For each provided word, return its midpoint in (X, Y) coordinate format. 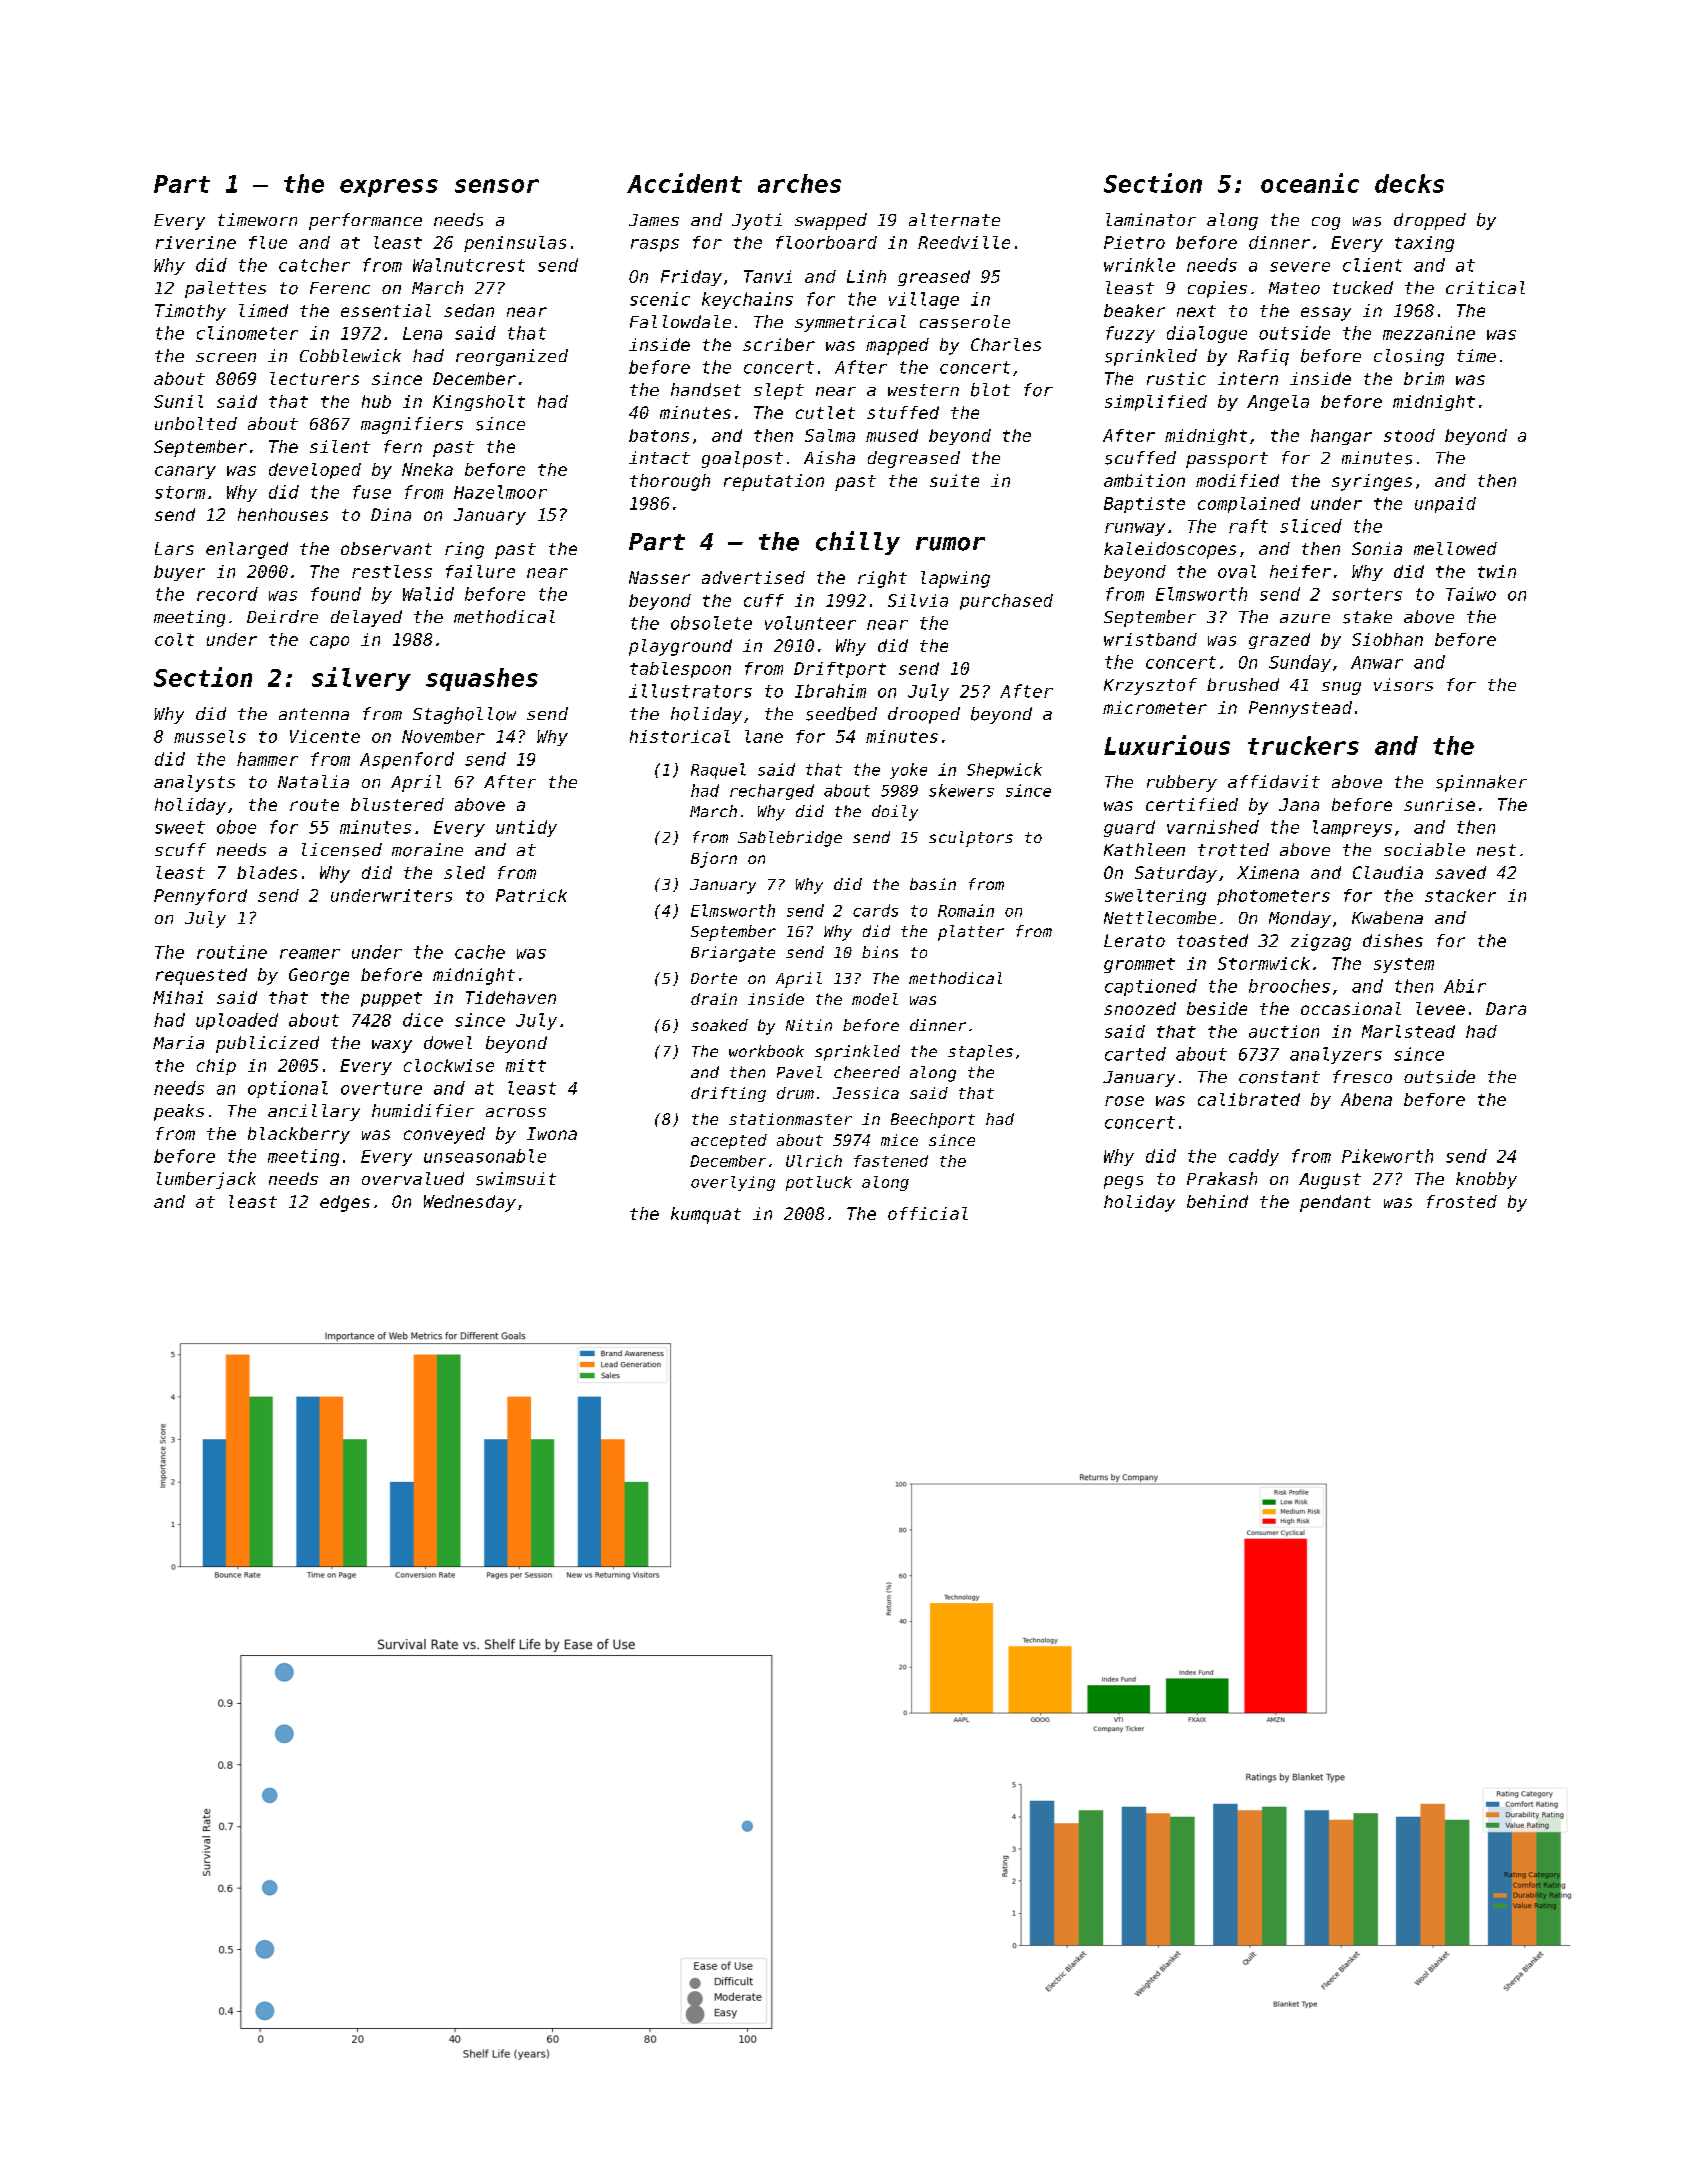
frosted (1462, 1201)
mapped (897, 346)
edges (345, 1203)
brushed (1243, 684)
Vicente (325, 736)
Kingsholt (479, 403)
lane (764, 736)
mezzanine (1429, 333)
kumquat (706, 1215)
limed (263, 310)
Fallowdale (680, 321)
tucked (1363, 287)
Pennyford (200, 897)
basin (933, 884)
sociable (1424, 849)
